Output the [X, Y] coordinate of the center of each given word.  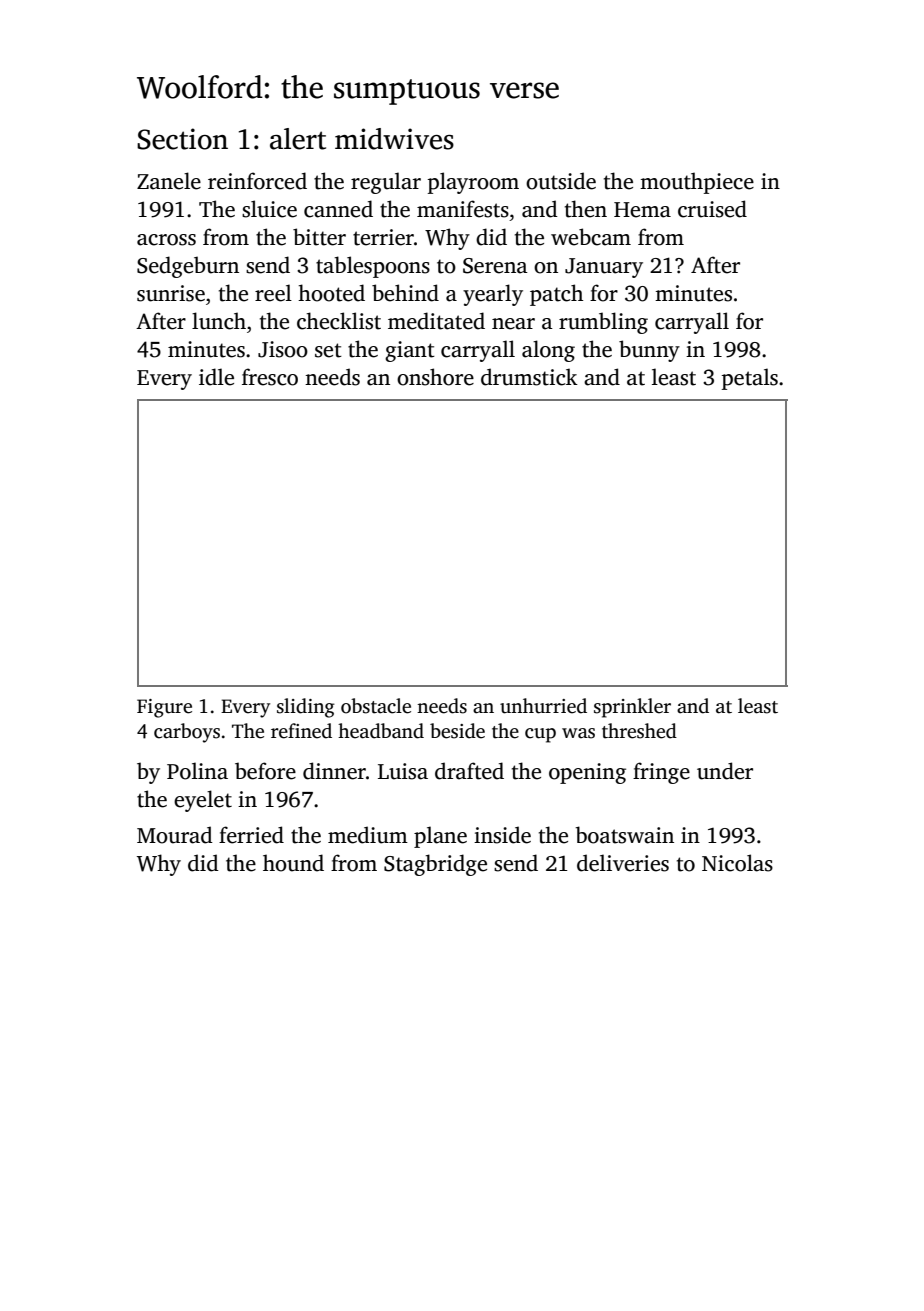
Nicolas [737, 863]
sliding [306, 708]
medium [368, 835]
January [604, 268]
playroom [473, 183]
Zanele [169, 181]
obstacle [376, 706]
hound [293, 863]
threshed [639, 731]
